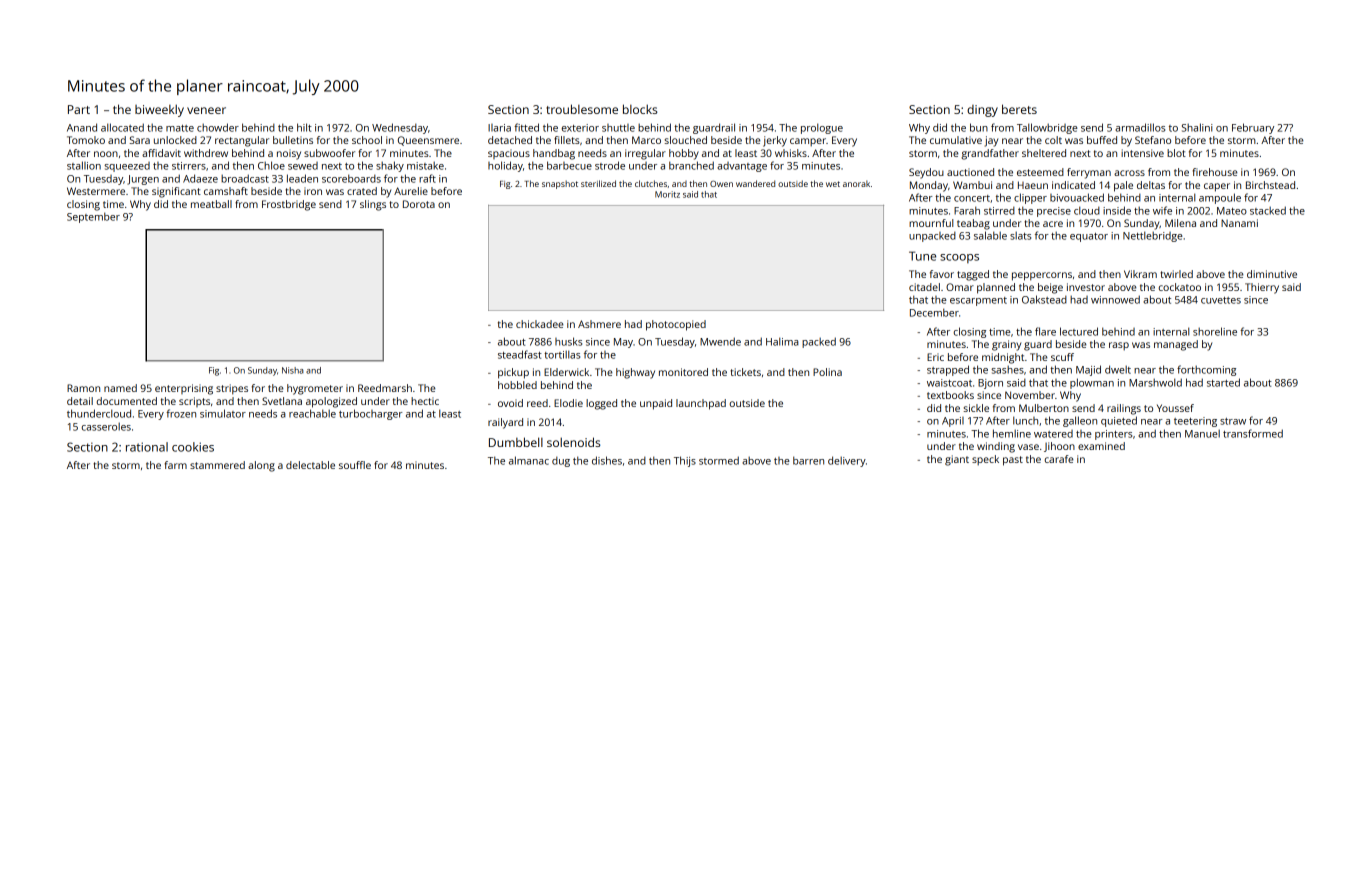 Image resolution: width=1372 pixels, height=887 pixels. What do you see at coordinates (1042, 276) in the page?
I see `peppercorns` at bounding box center [1042, 276].
